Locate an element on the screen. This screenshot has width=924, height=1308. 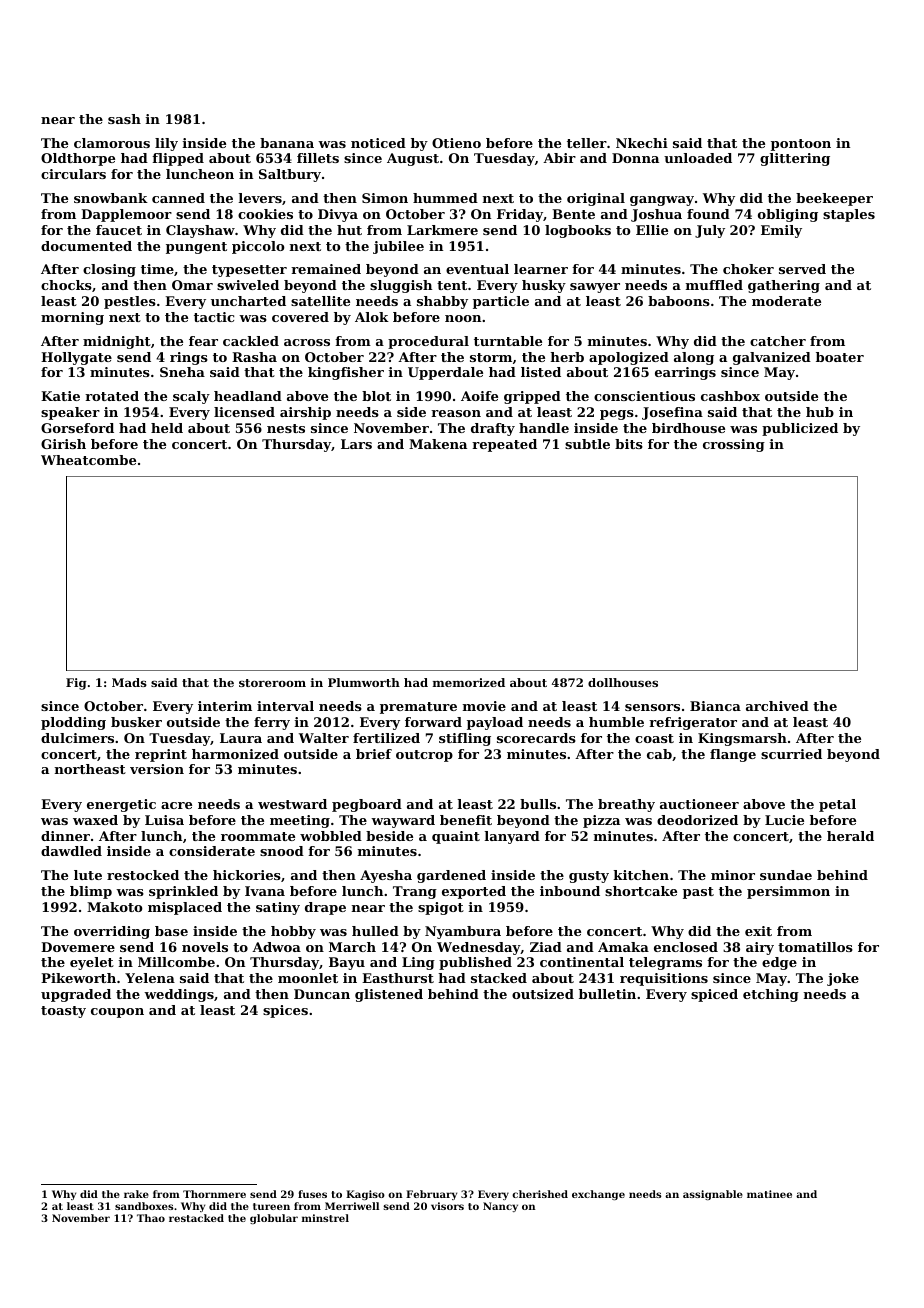
crossing is located at coordinates (734, 445).
